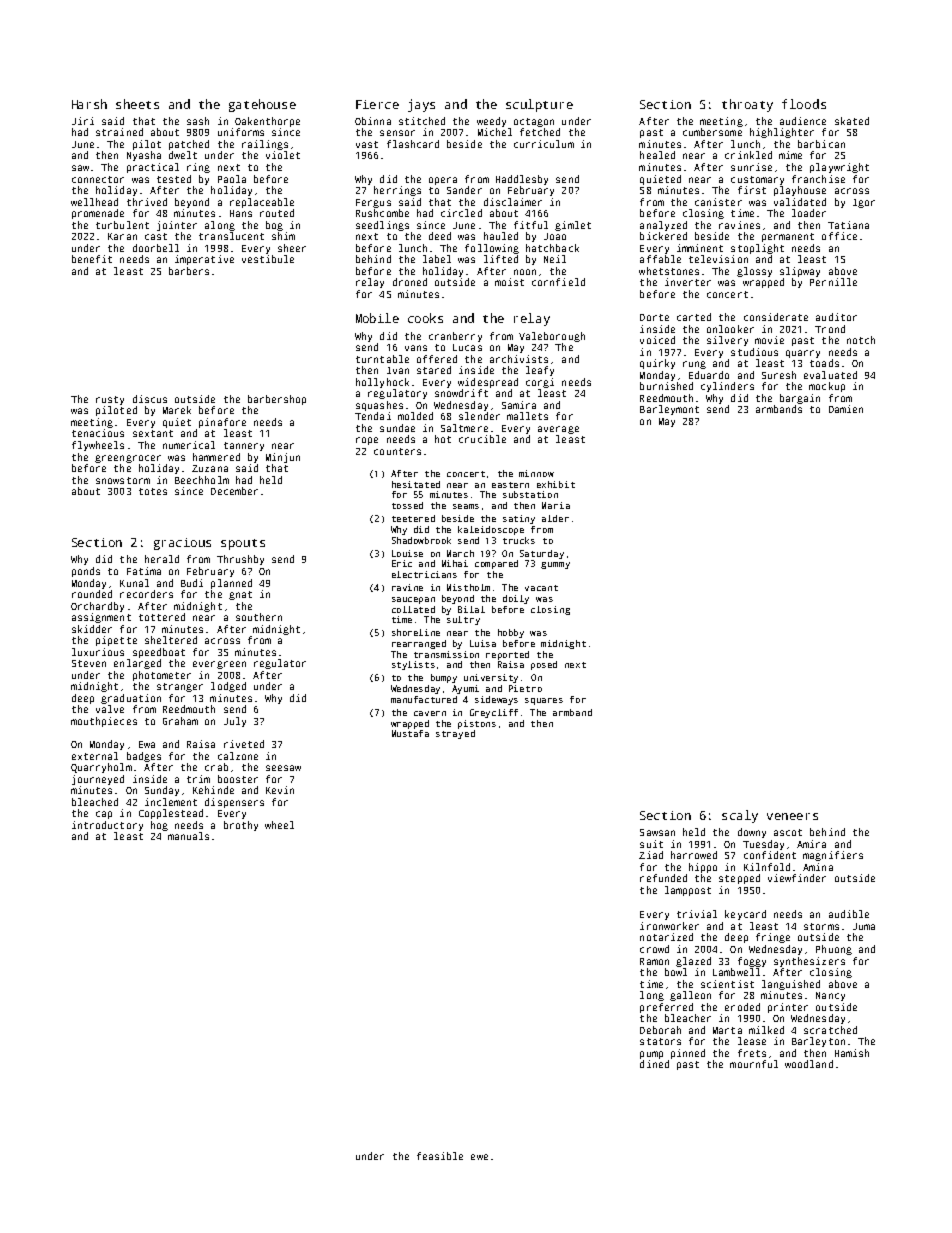 This screenshot has height=1233, width=952. I want to click on molded, so click(415, 416).
